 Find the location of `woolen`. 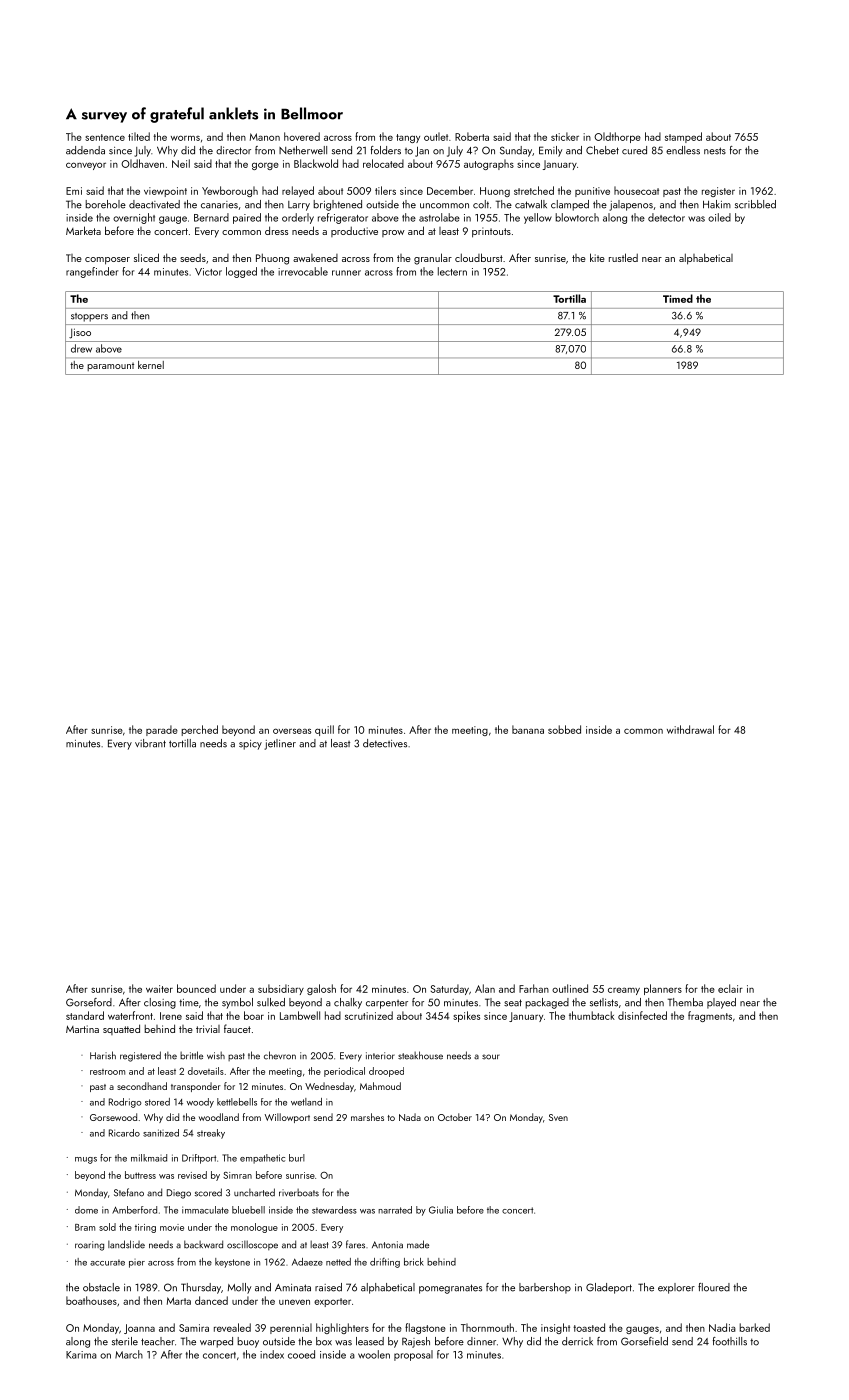

woolen is located at coordinates (374, 1354).
